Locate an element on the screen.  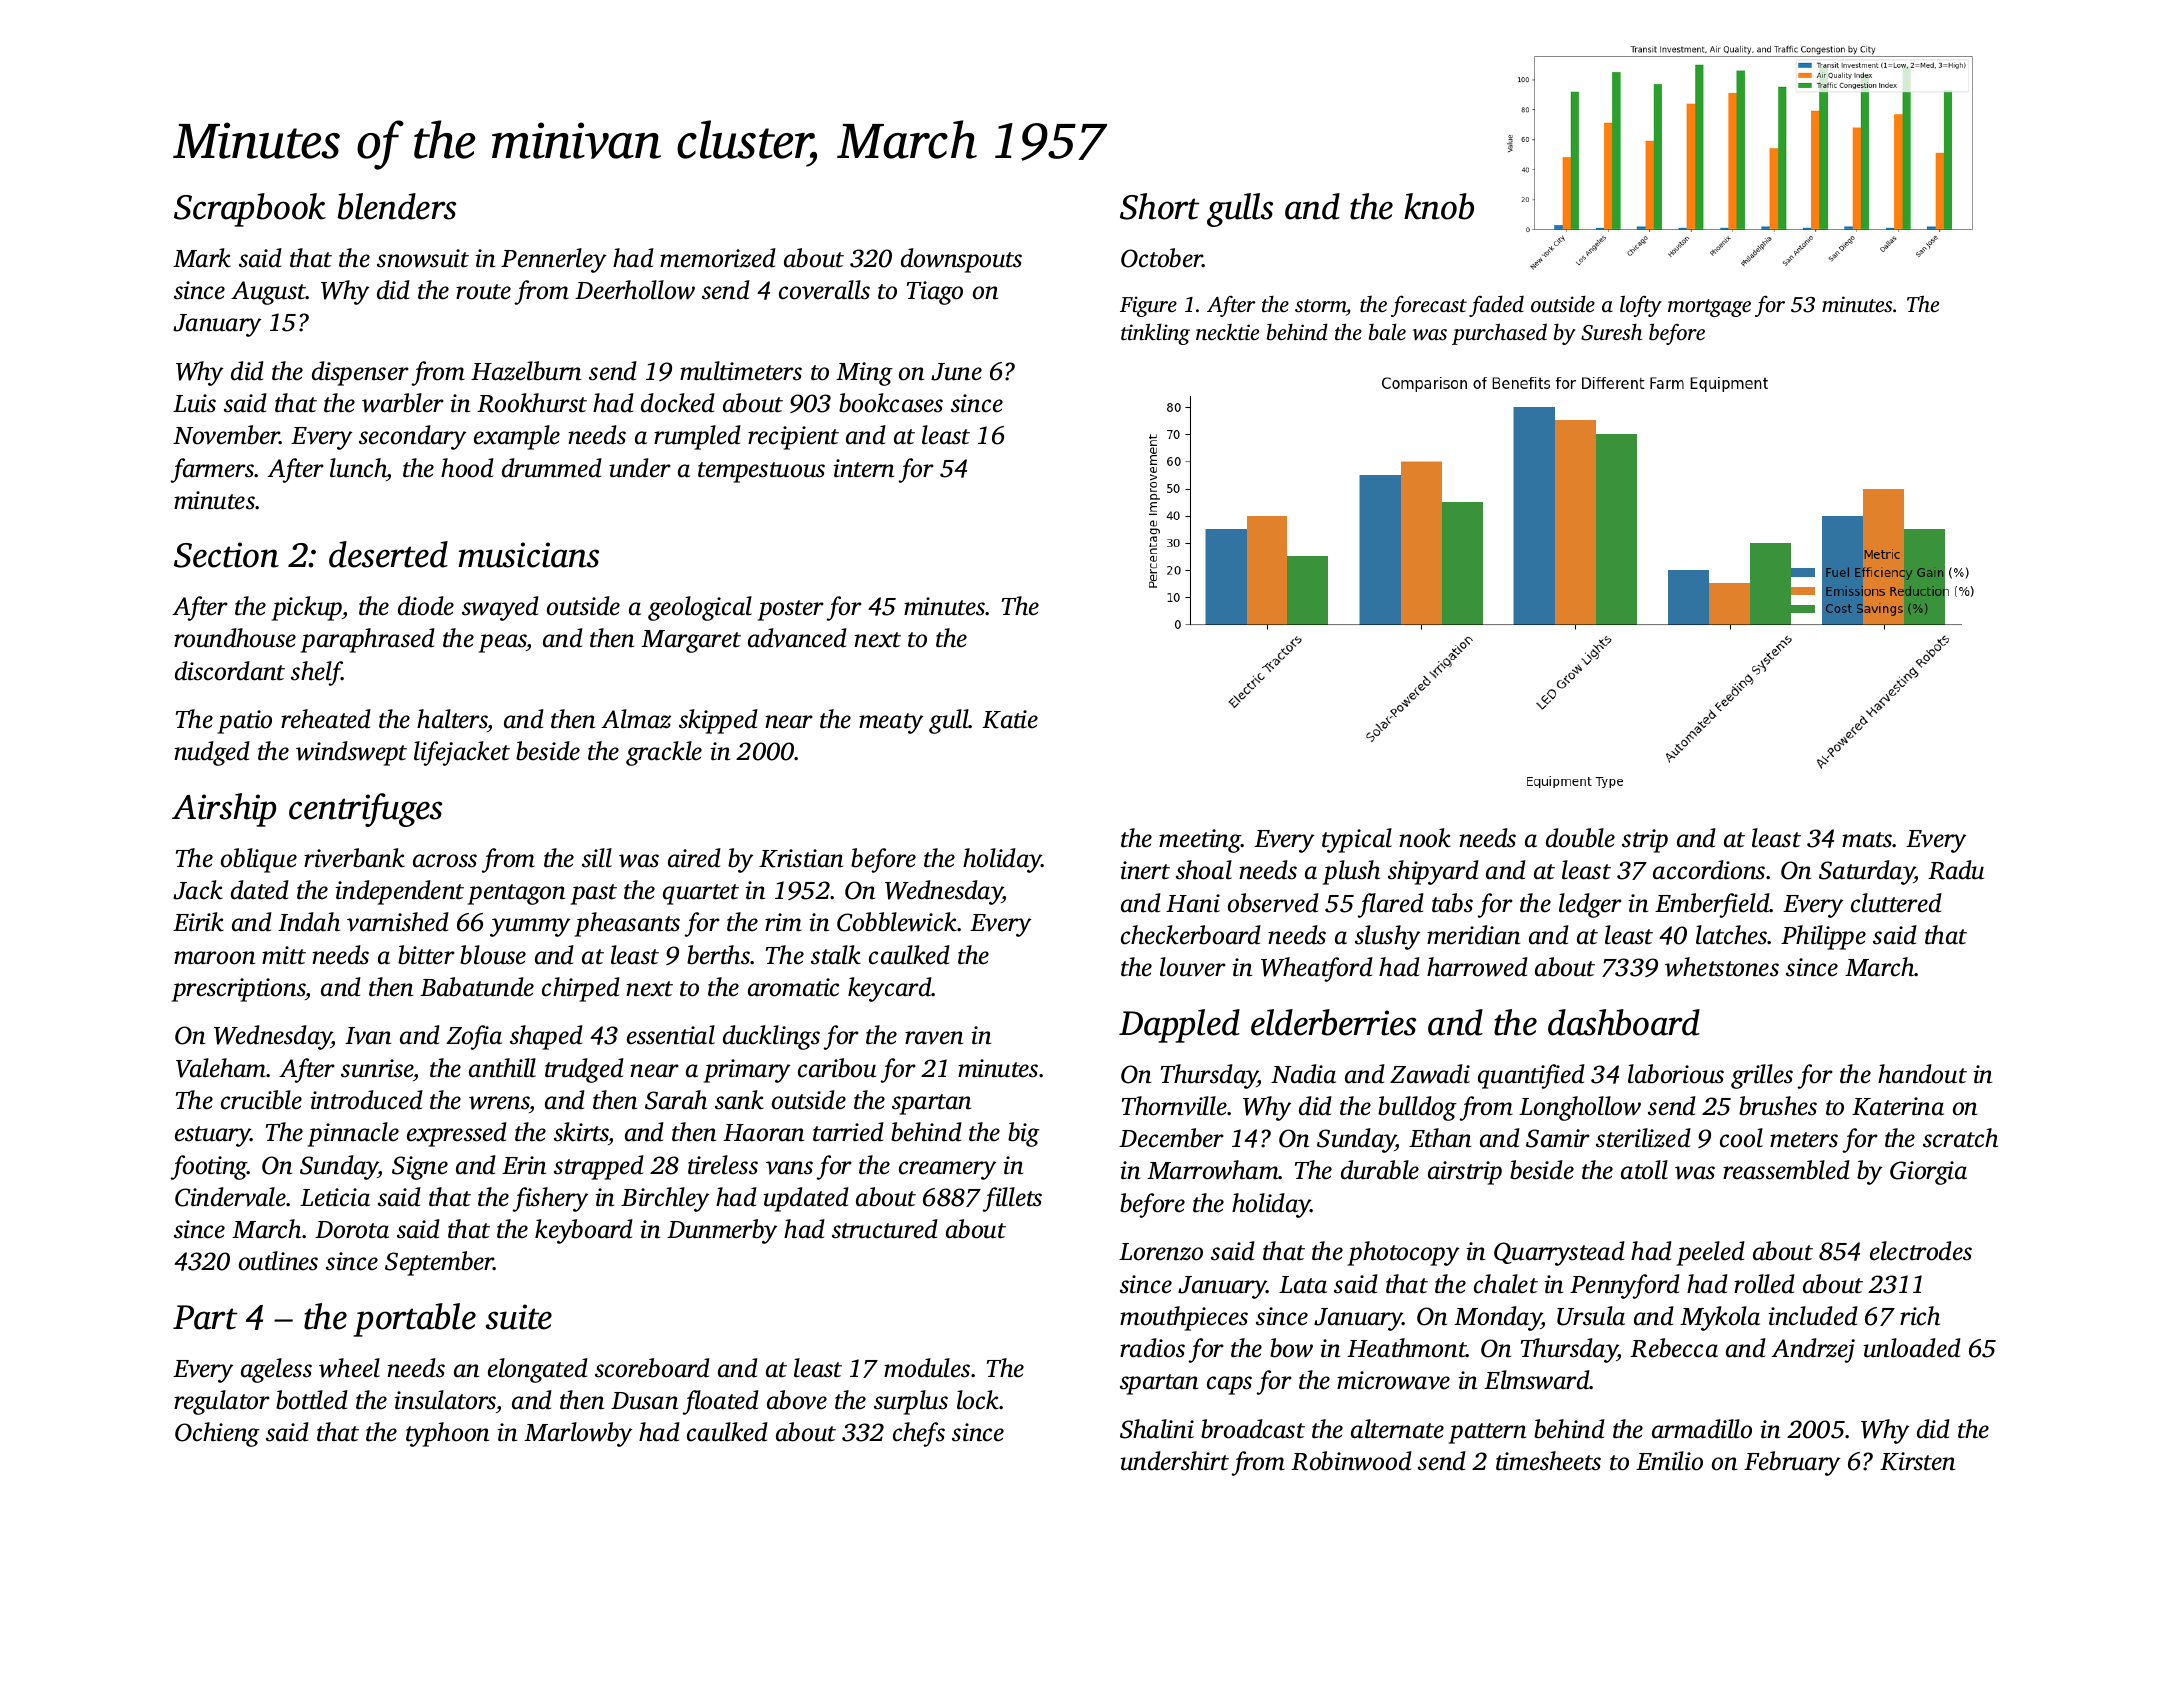
Short is located at coordinates (1160, 206).
